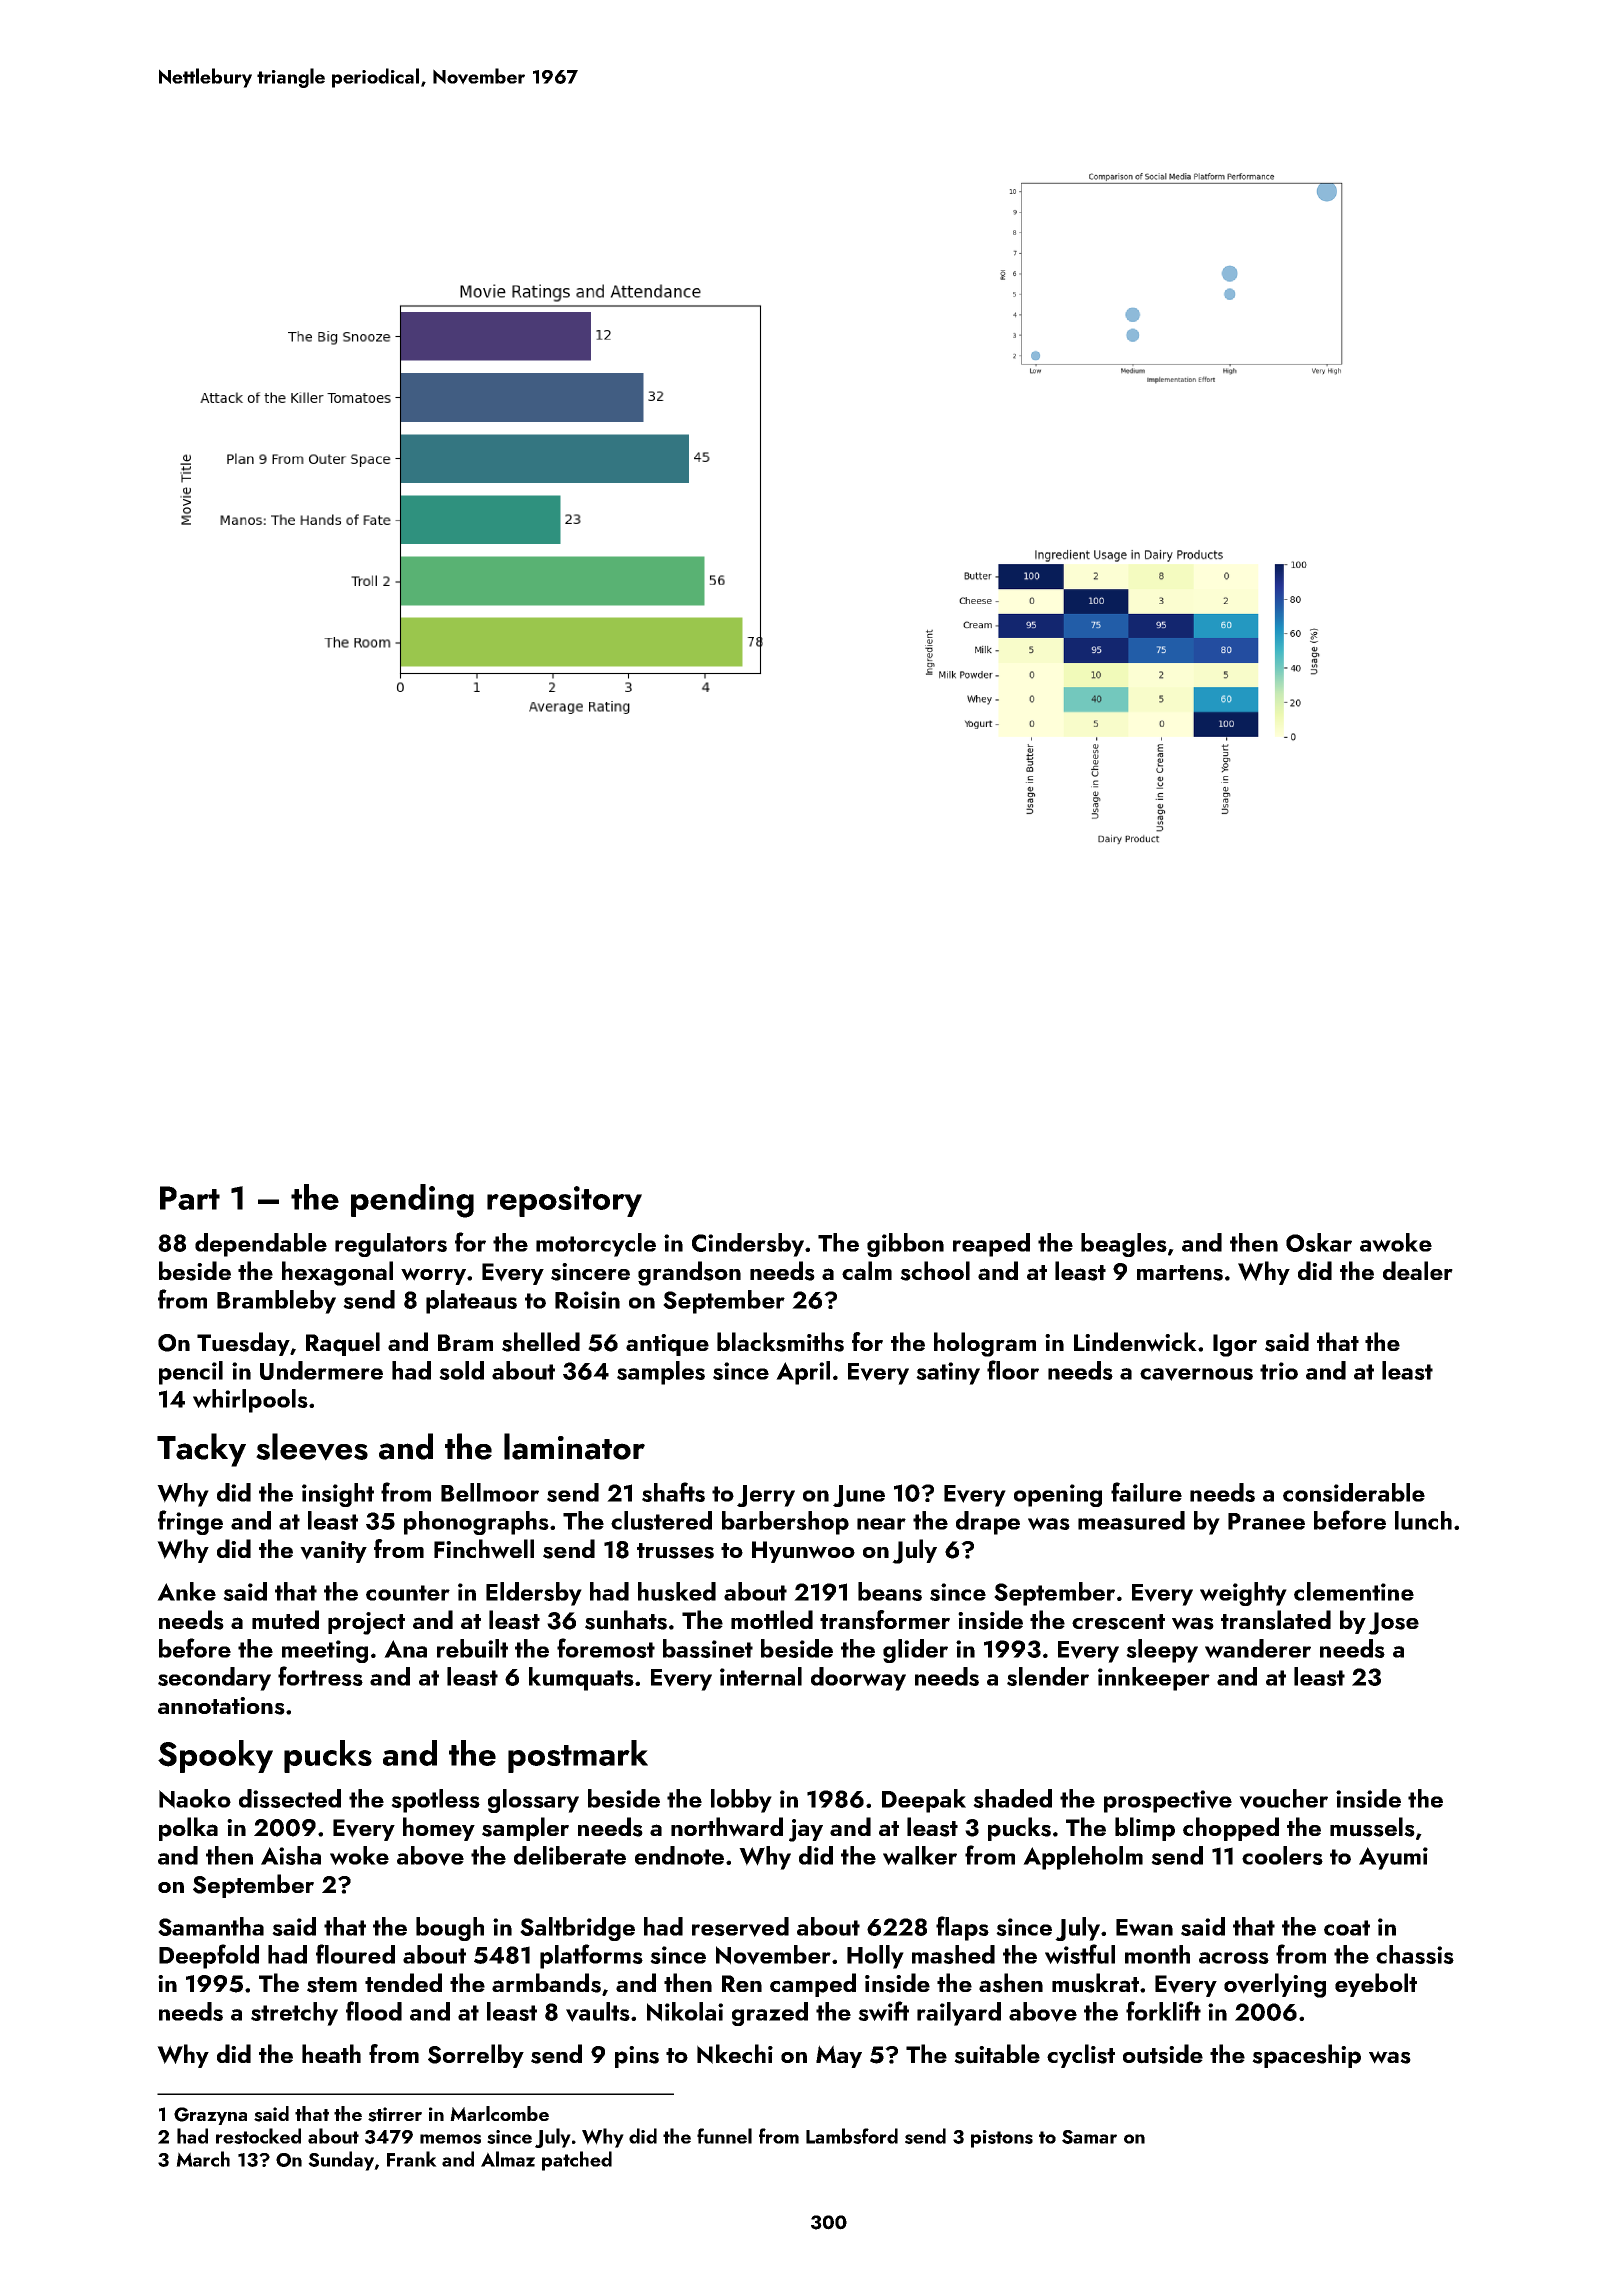  Describe the element at coordinates (412, 1201) in the page. I see `pending` at that location.
